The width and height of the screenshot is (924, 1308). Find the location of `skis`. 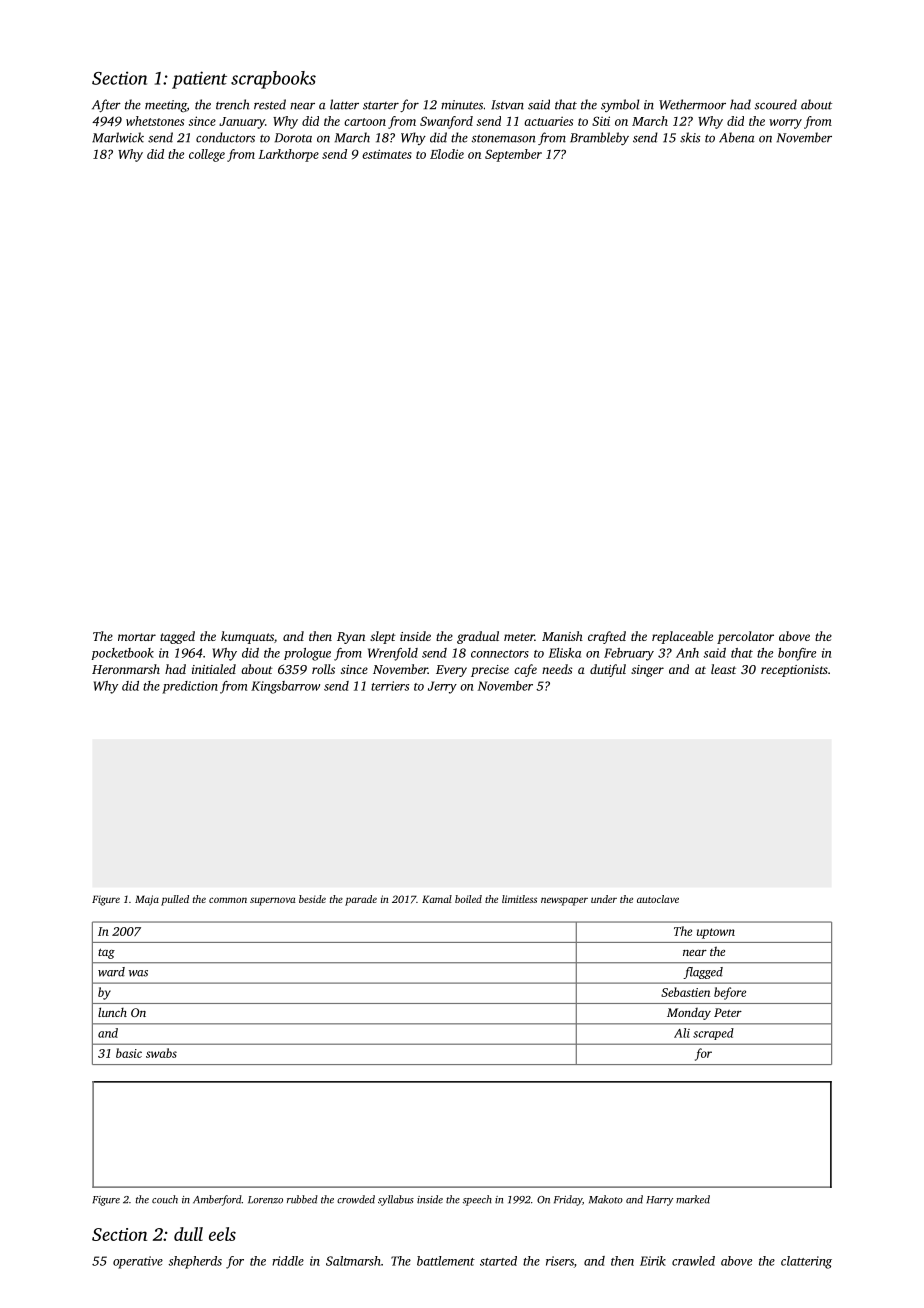

skis is located at coordinates (690, 137).
